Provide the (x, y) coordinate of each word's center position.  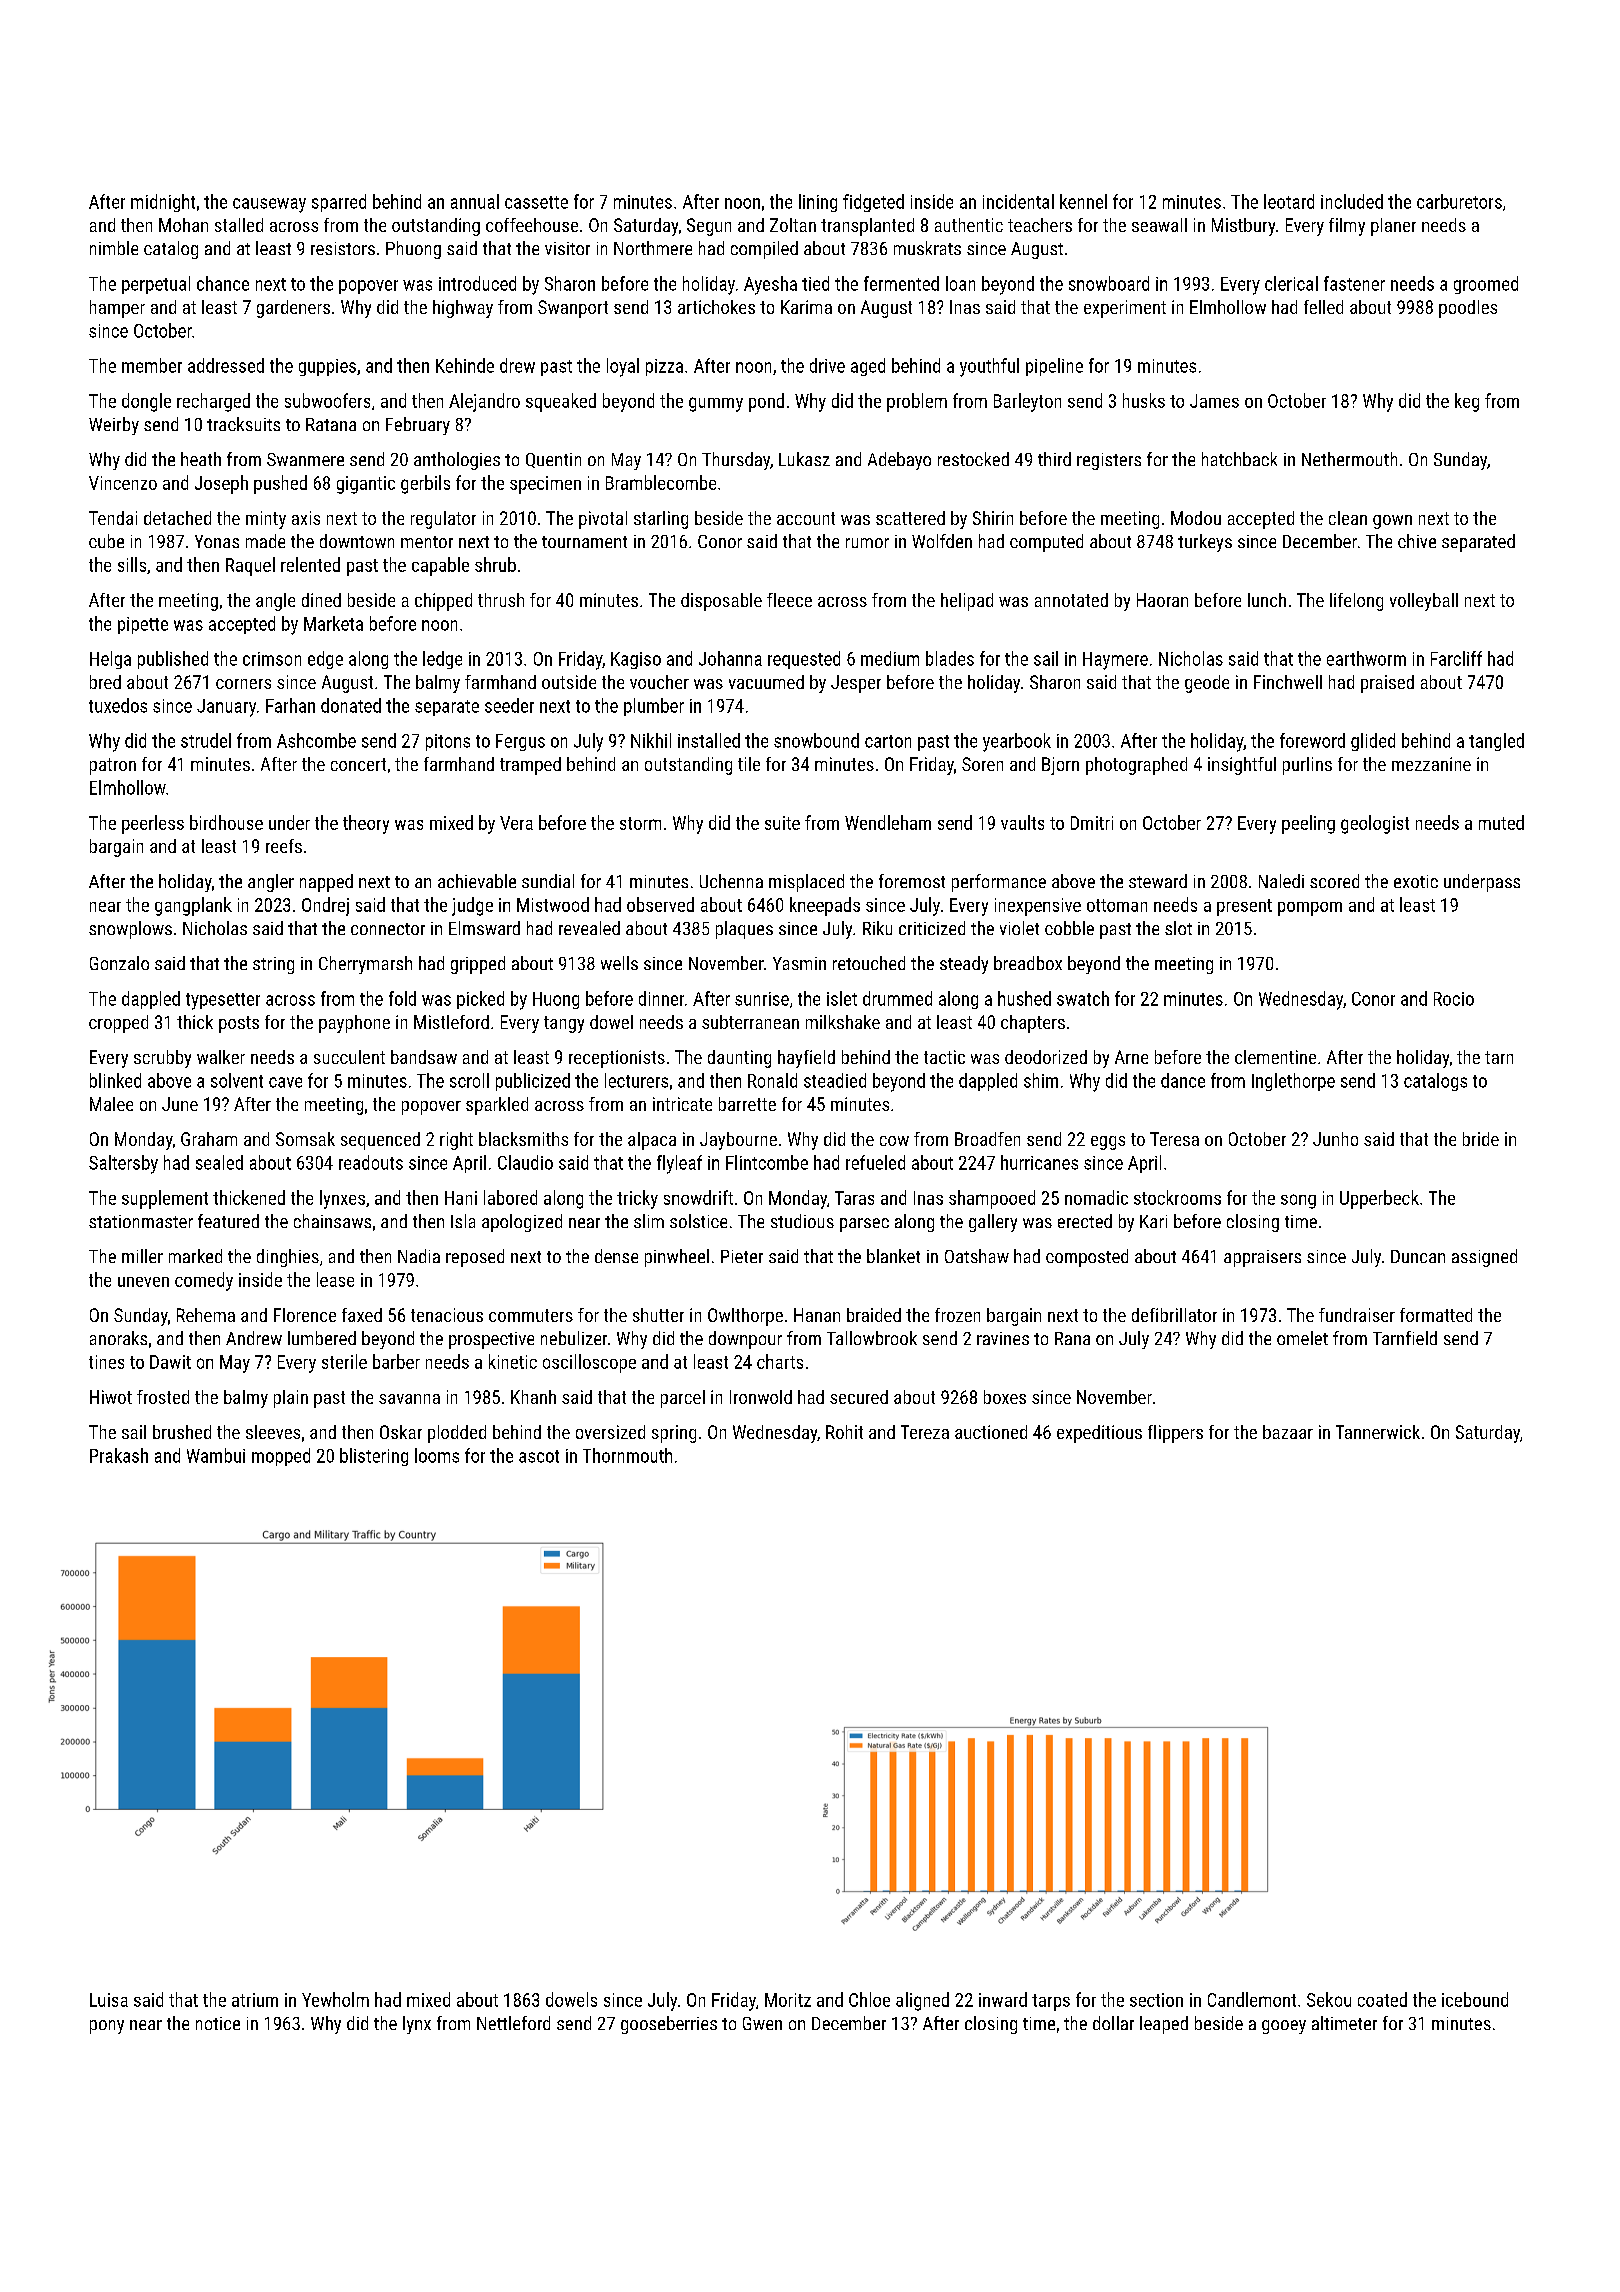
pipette (143, 625)
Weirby (114, 426)
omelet (1302, 1338)
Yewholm (335, 1999)
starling (661, 520)
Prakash (119, 1455)
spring (674, 1434)
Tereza (925, 1432)
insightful (1242, 766)
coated (1382, 1999)
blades (950, 658)
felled (1323, 307)
